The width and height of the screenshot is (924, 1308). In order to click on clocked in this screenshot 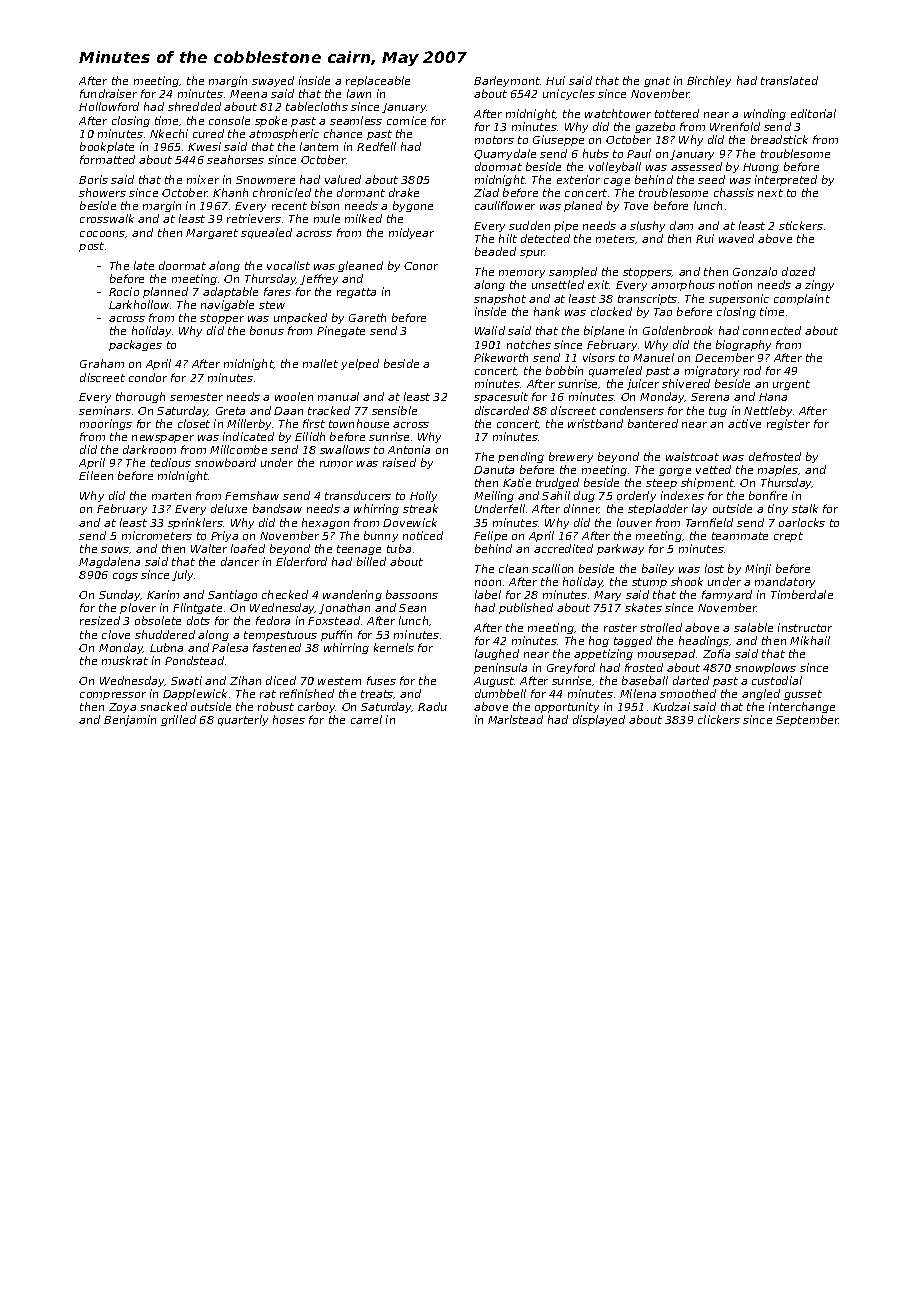, I will do `click(611, 311)`.
